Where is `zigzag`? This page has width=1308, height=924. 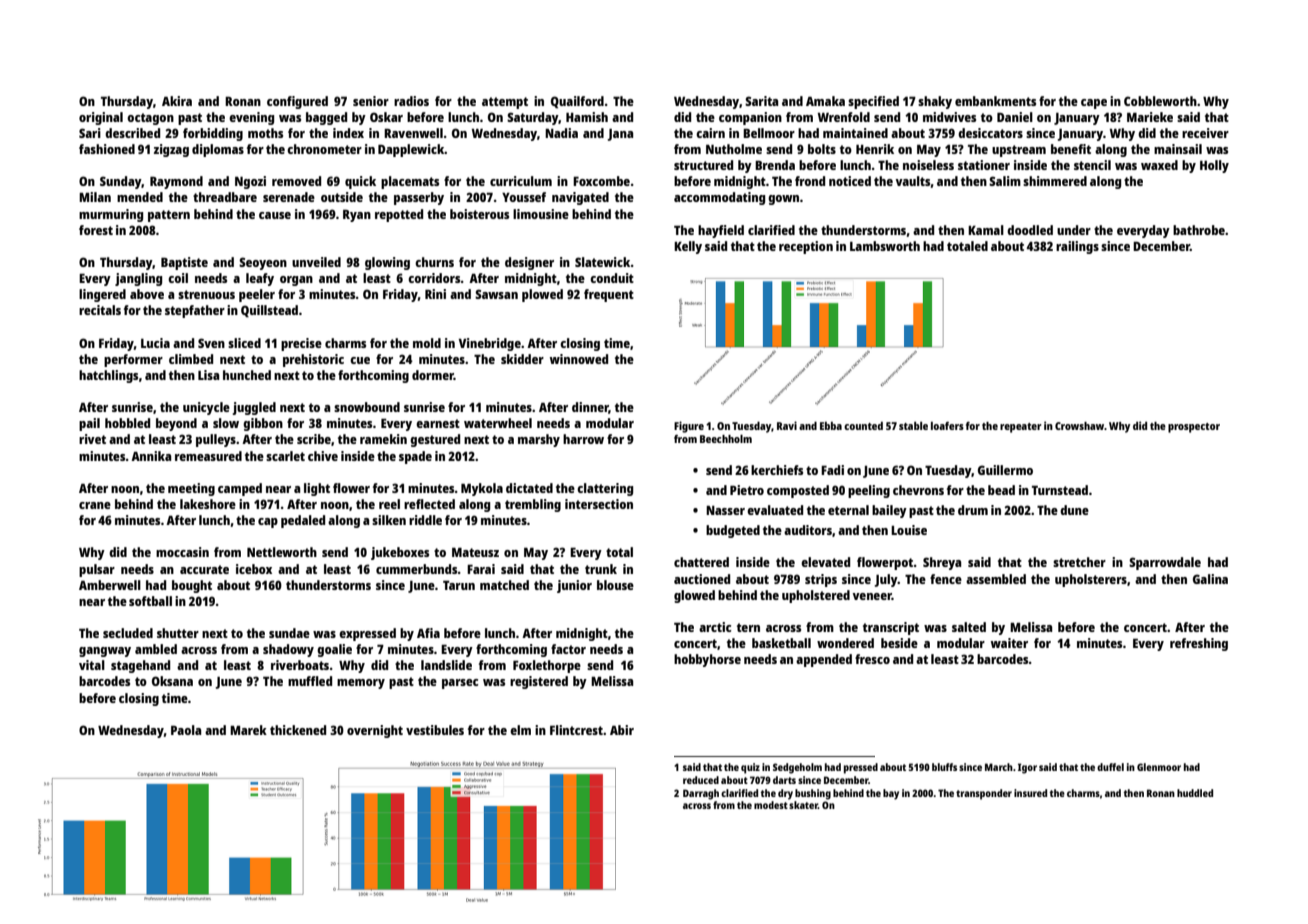
zigzag is located at coordinates (171, 150).
